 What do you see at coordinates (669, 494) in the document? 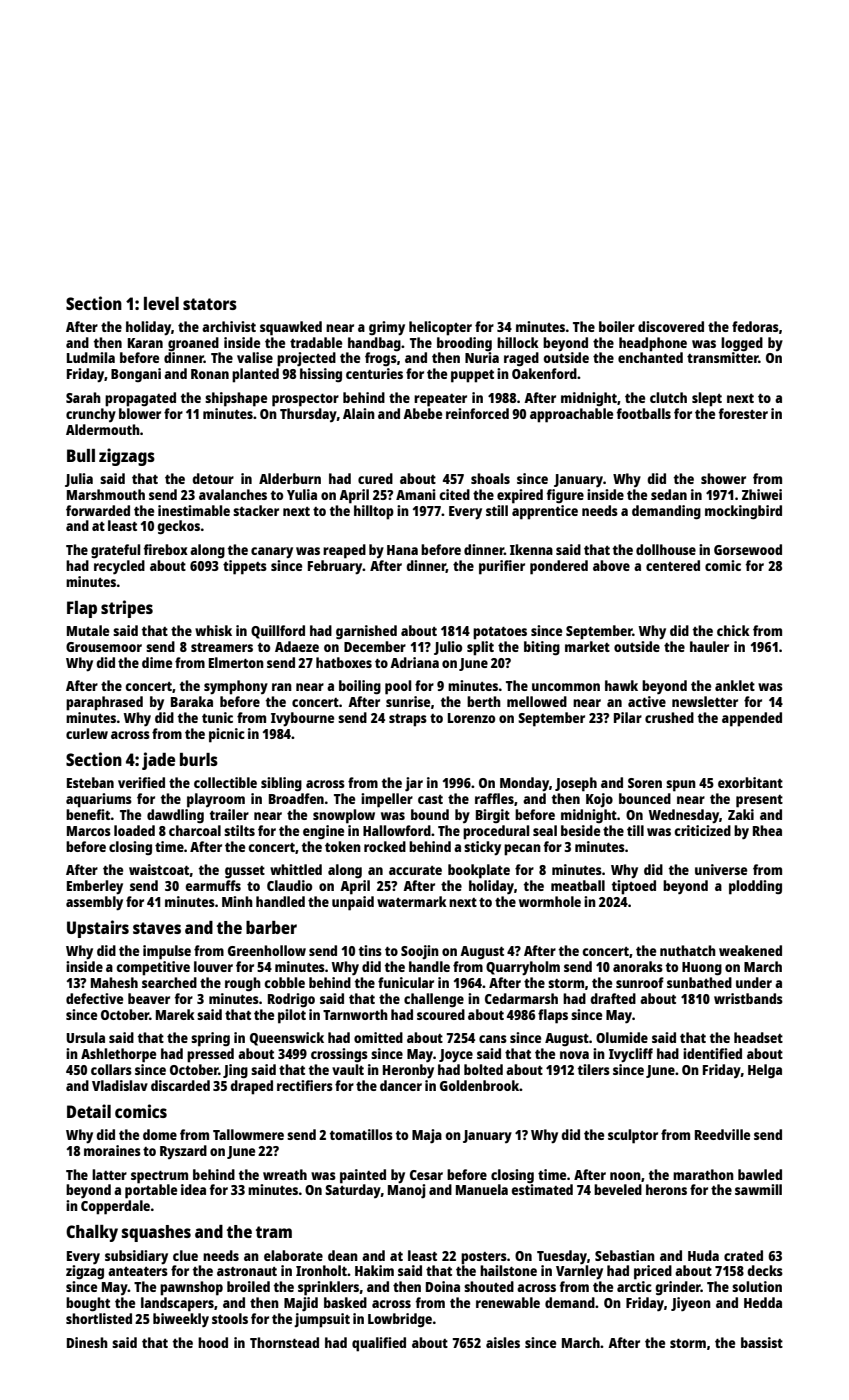
I see `sedan` at bounding box center [669, 494].
